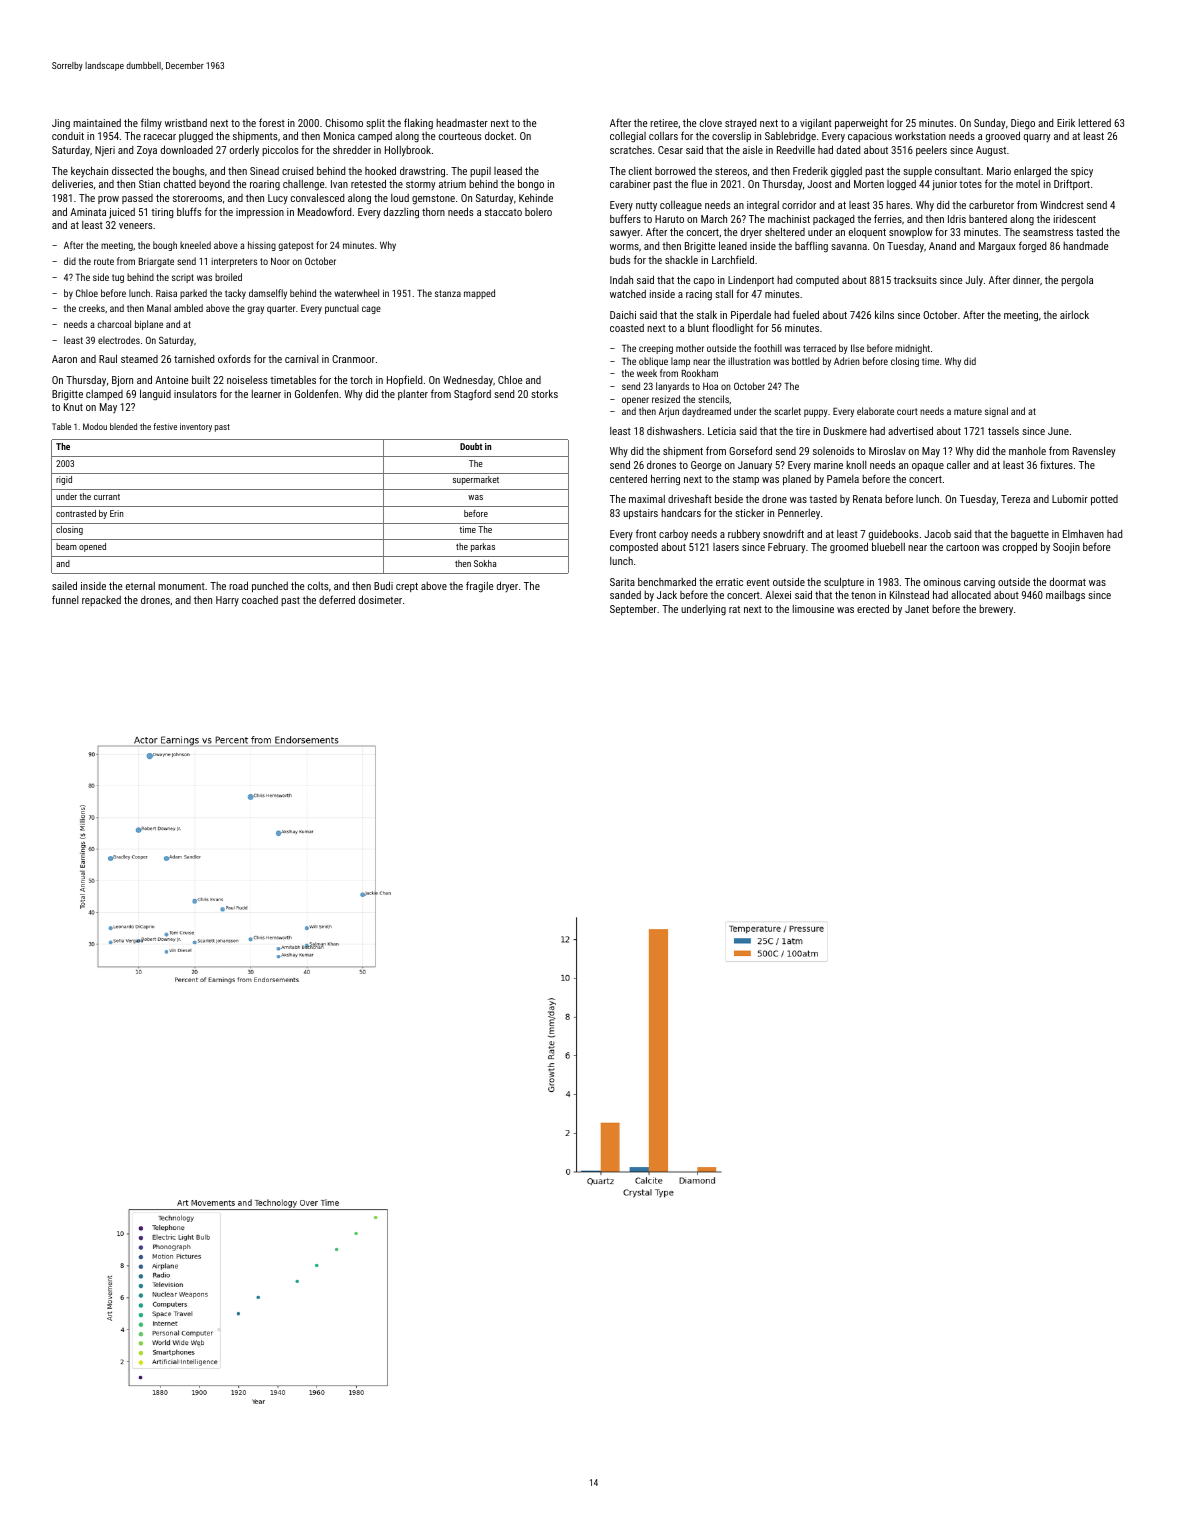 This page has width=1178, height=1524. I want to click on tracksuits, so click(915, 280).
